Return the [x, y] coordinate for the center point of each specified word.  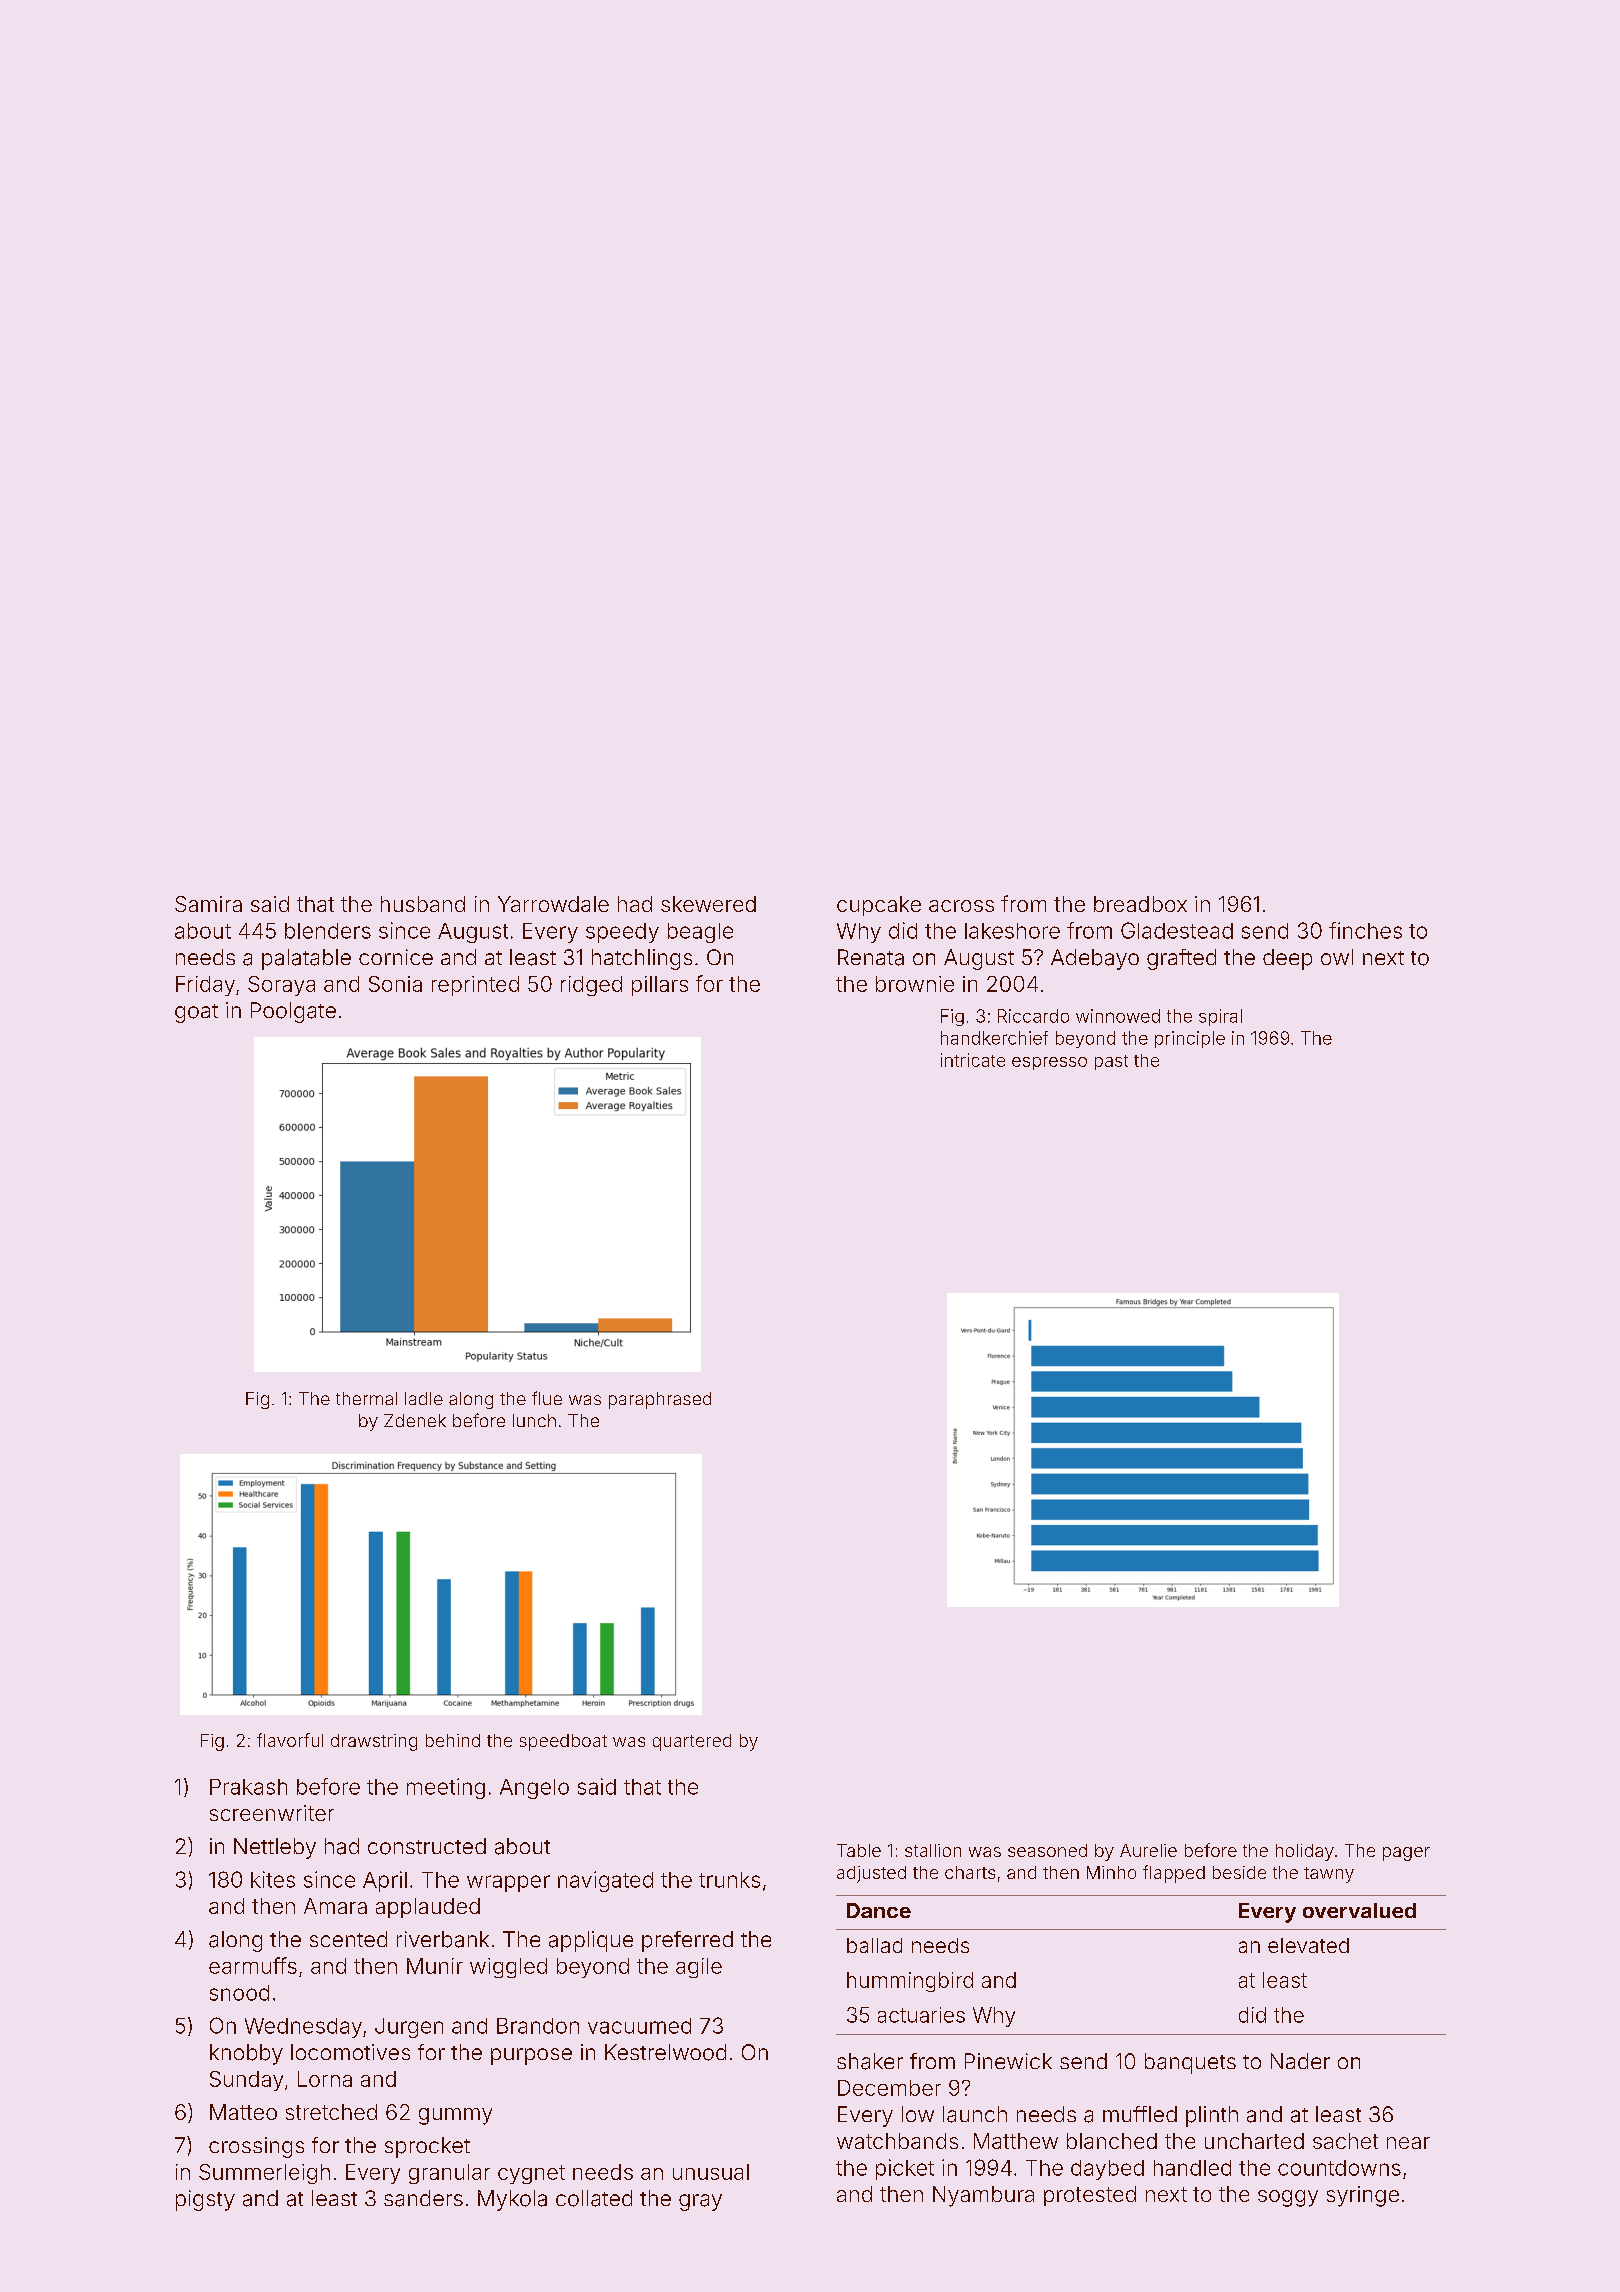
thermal [366, 1398]
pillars [660, 986]
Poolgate [293, 1012]
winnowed [1118, 1016]
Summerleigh [264, 2174]
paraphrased [660, 1400]
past [1111, 1062]
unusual [711, 2172]
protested [1090, 2196]
